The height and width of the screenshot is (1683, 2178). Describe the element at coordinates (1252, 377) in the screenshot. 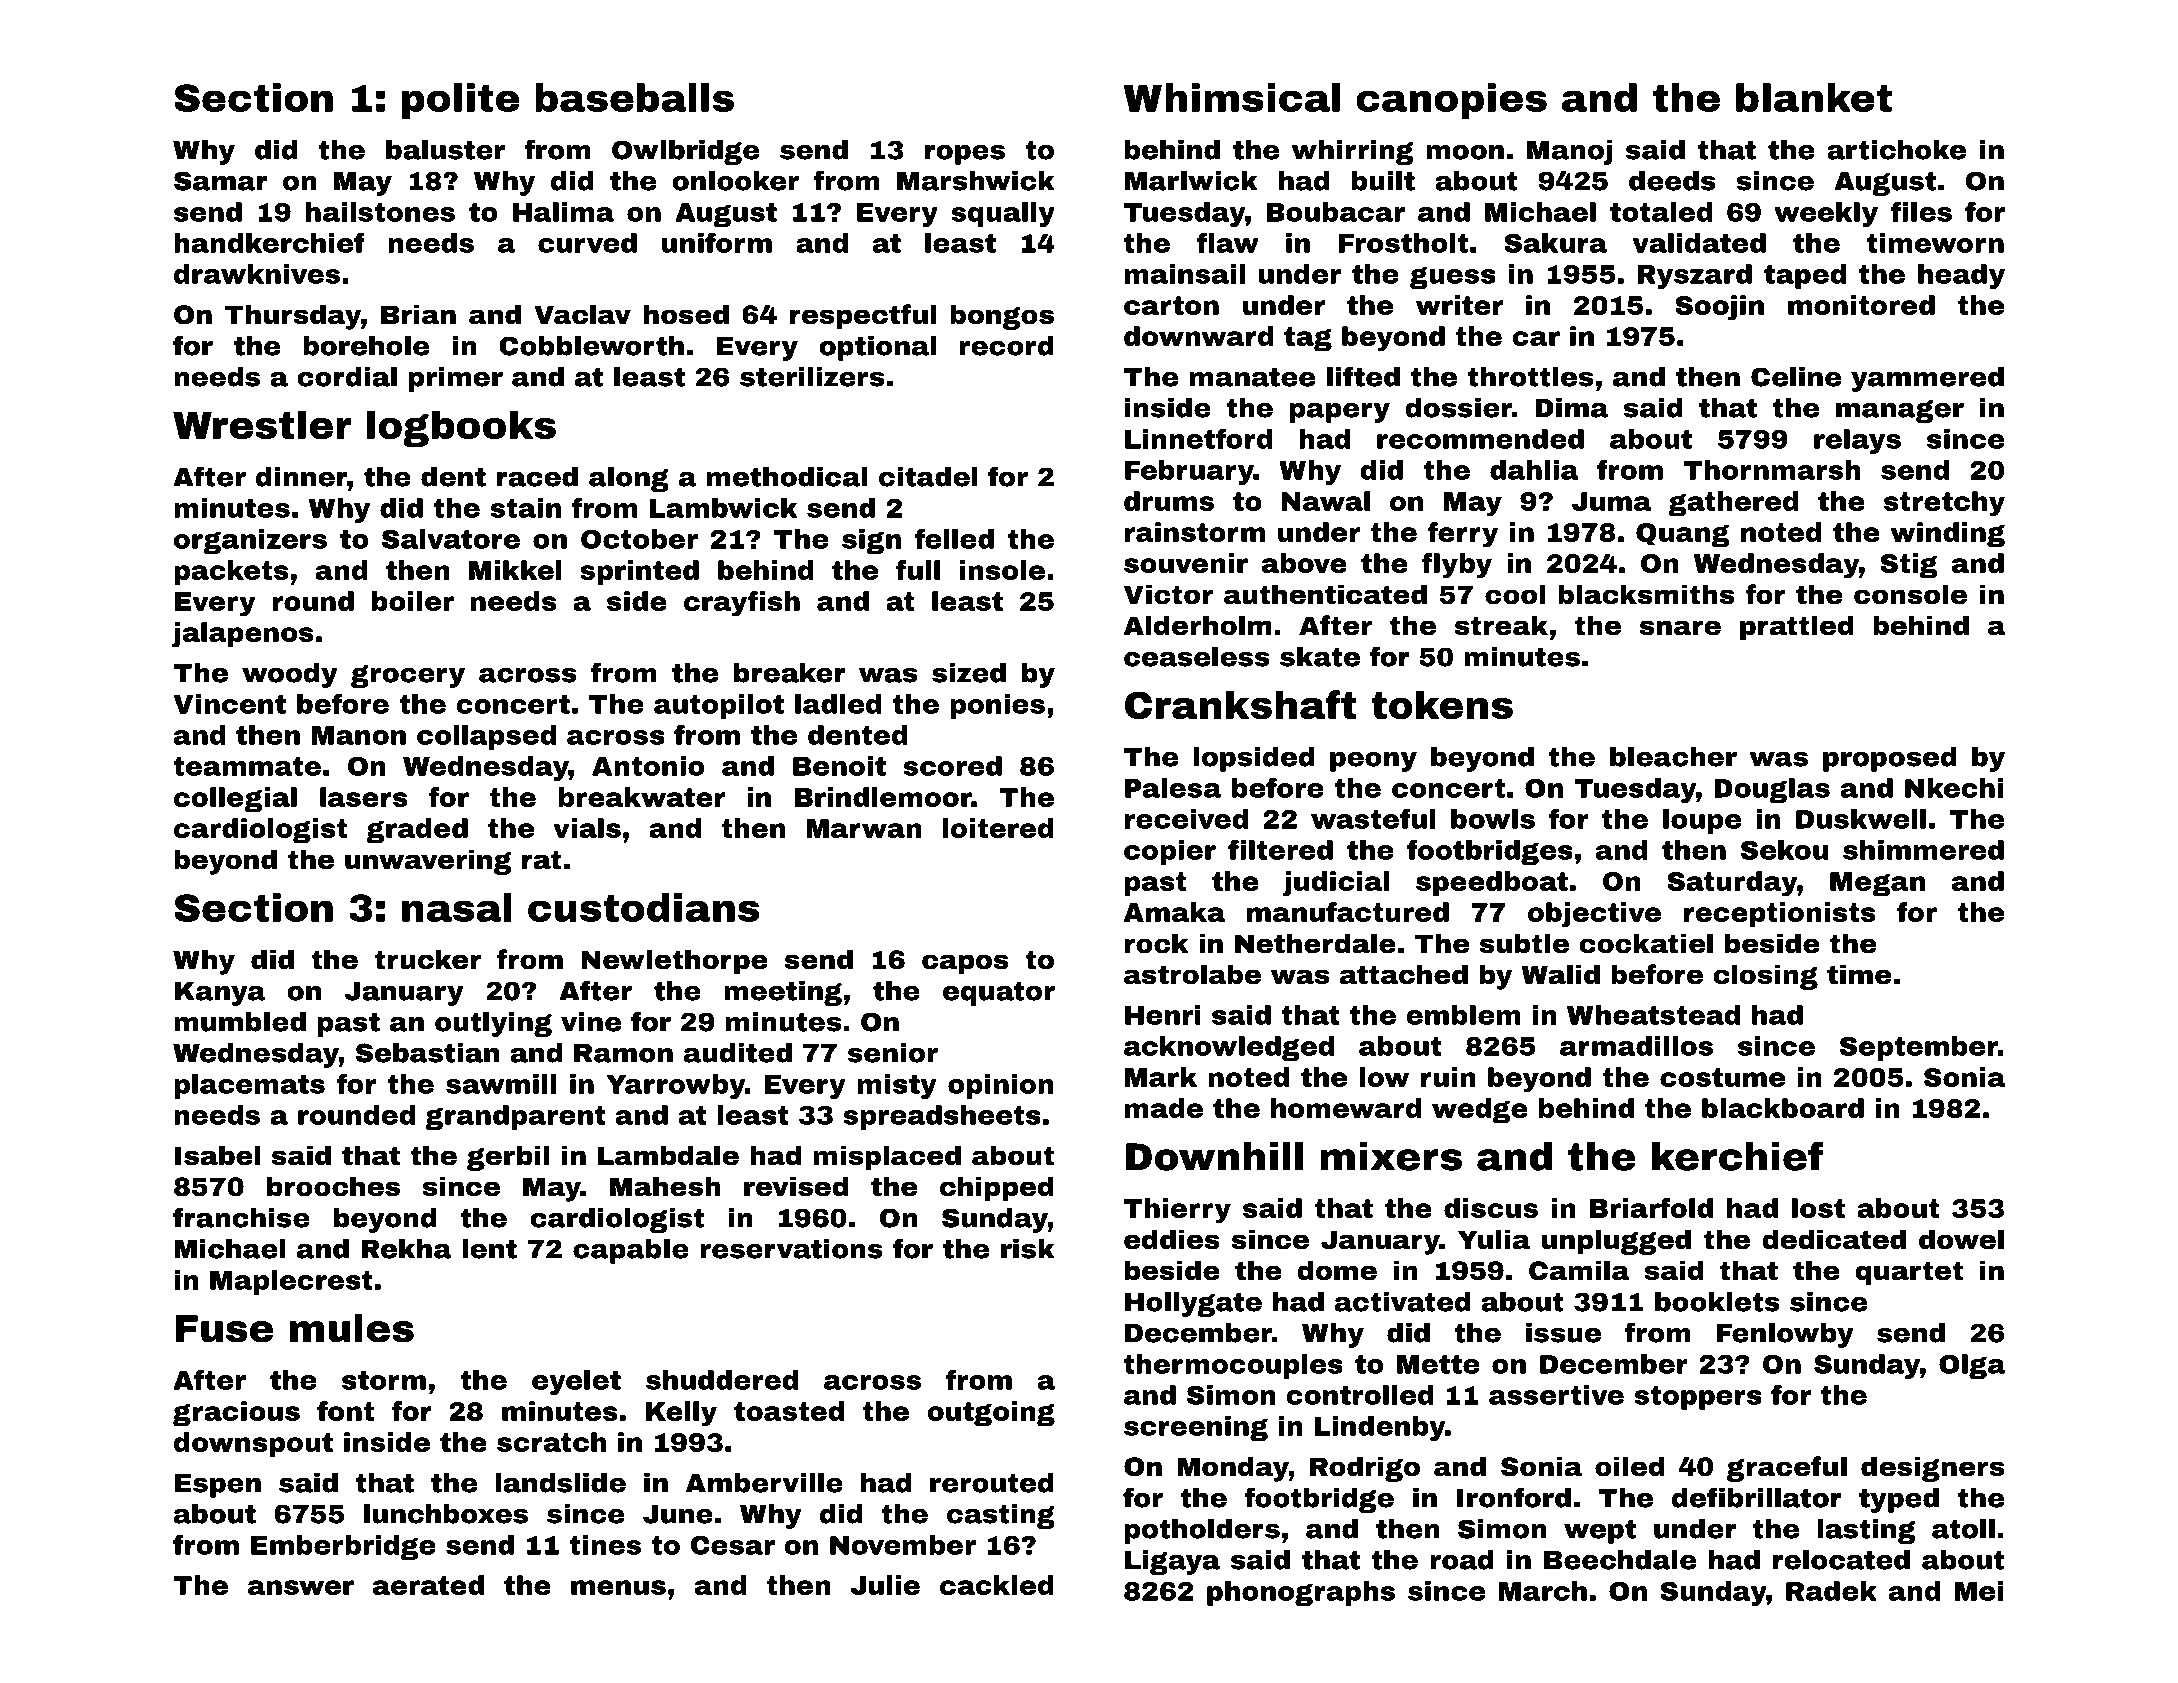

I see `manatee` at that location.
